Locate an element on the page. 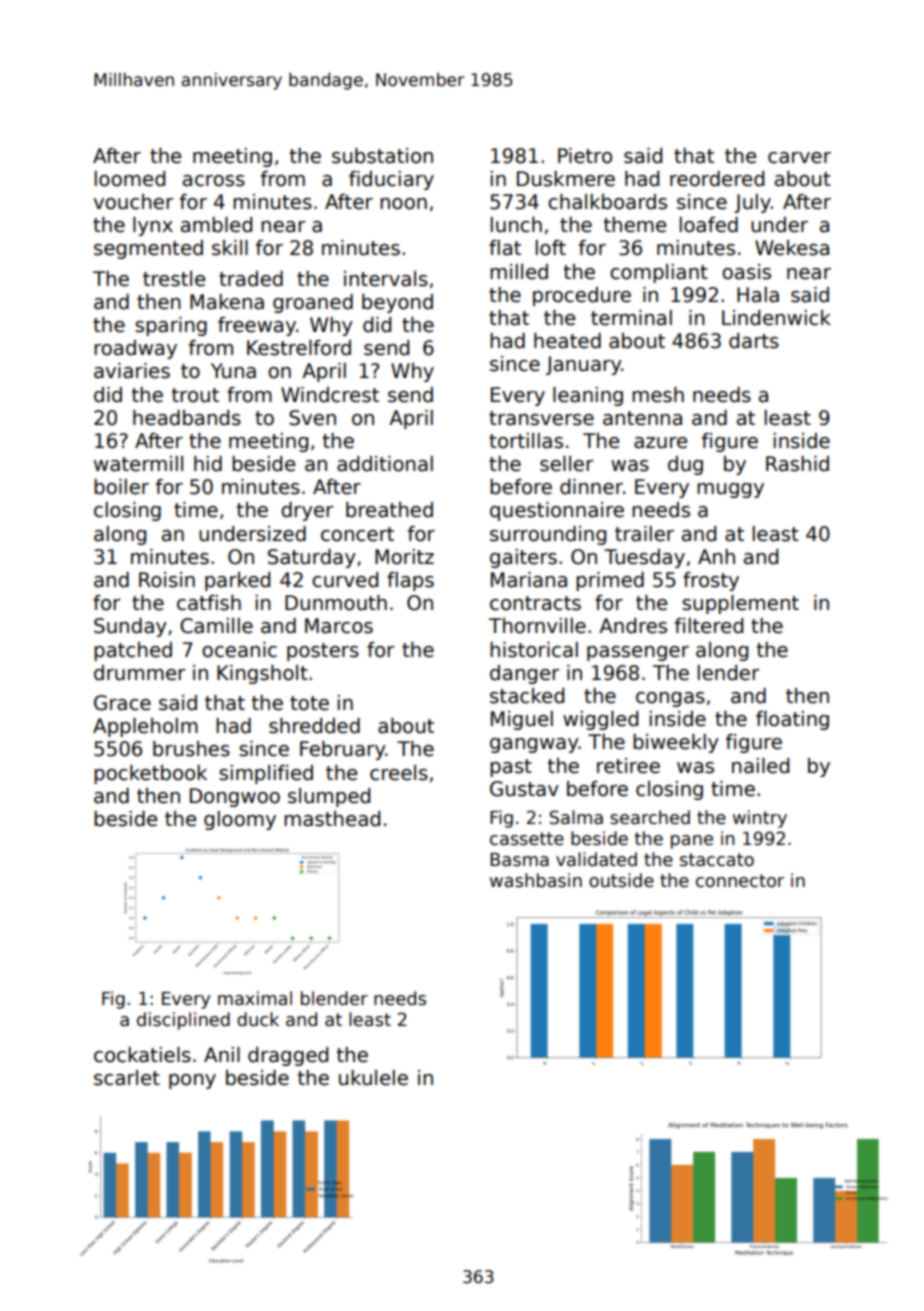  Pietro is located at coordinates (585, 156).
